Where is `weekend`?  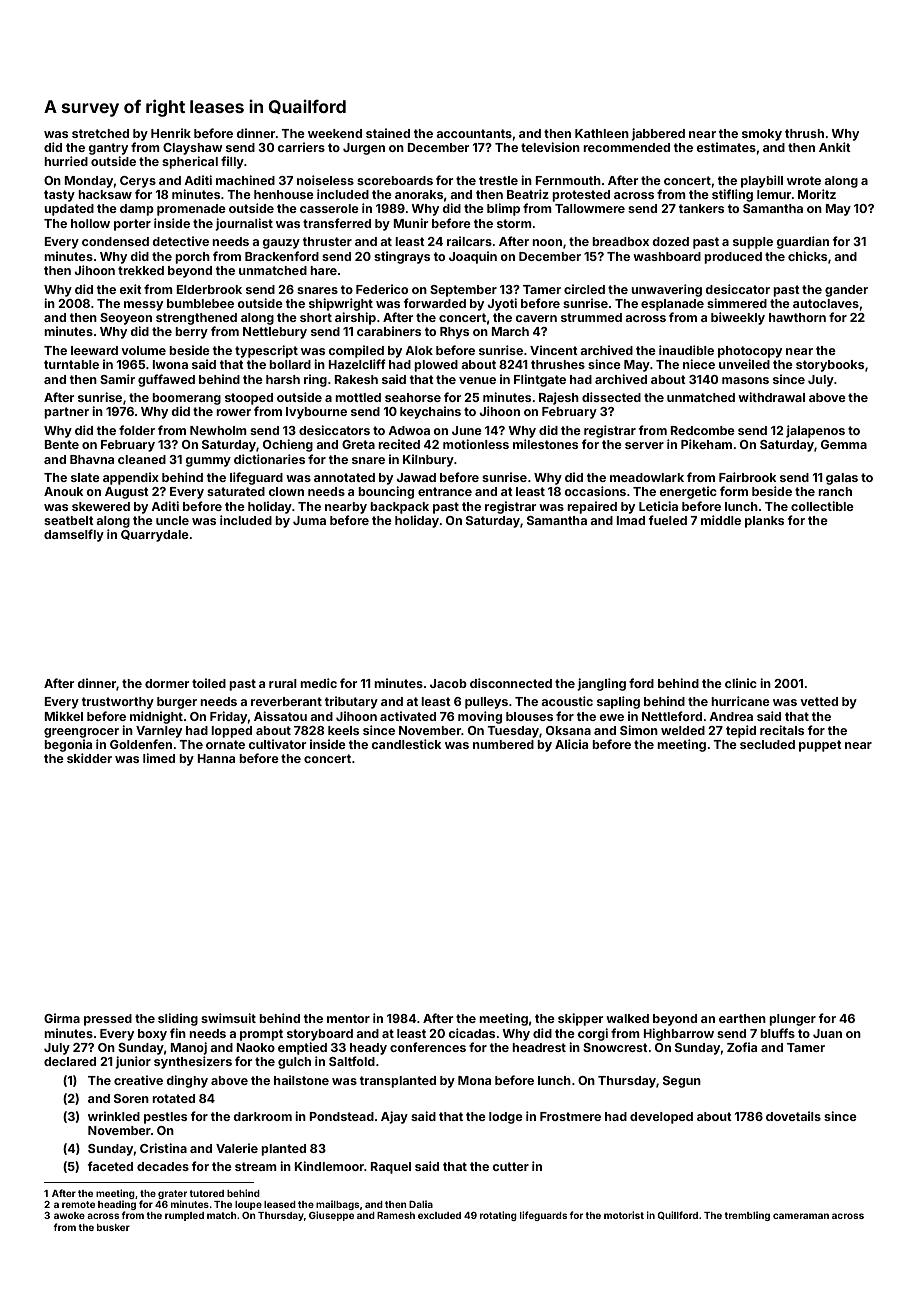
weekend is located at coordinates (335, 133).
